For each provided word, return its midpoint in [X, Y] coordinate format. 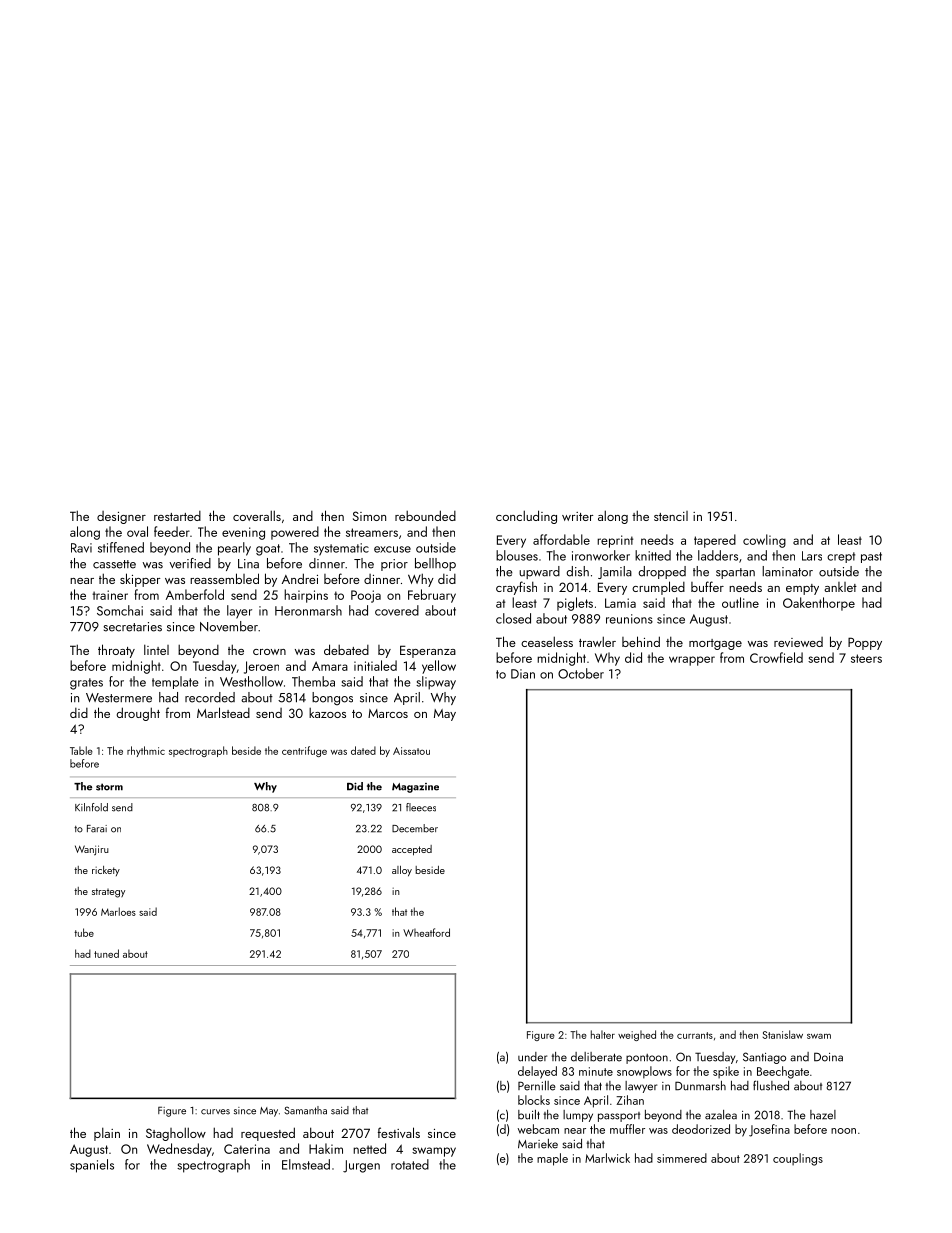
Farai [97, 829]
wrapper [692, 661]
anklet [840, 587]
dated [363, 750]
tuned [106, 953]
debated [346, 649]
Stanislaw [783, 1034]
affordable [561, 539]
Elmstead [306, 1164]
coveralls [257, 515]
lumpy [578, 1116]
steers [866, 658]
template [175, 682]
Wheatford [426, 932]
